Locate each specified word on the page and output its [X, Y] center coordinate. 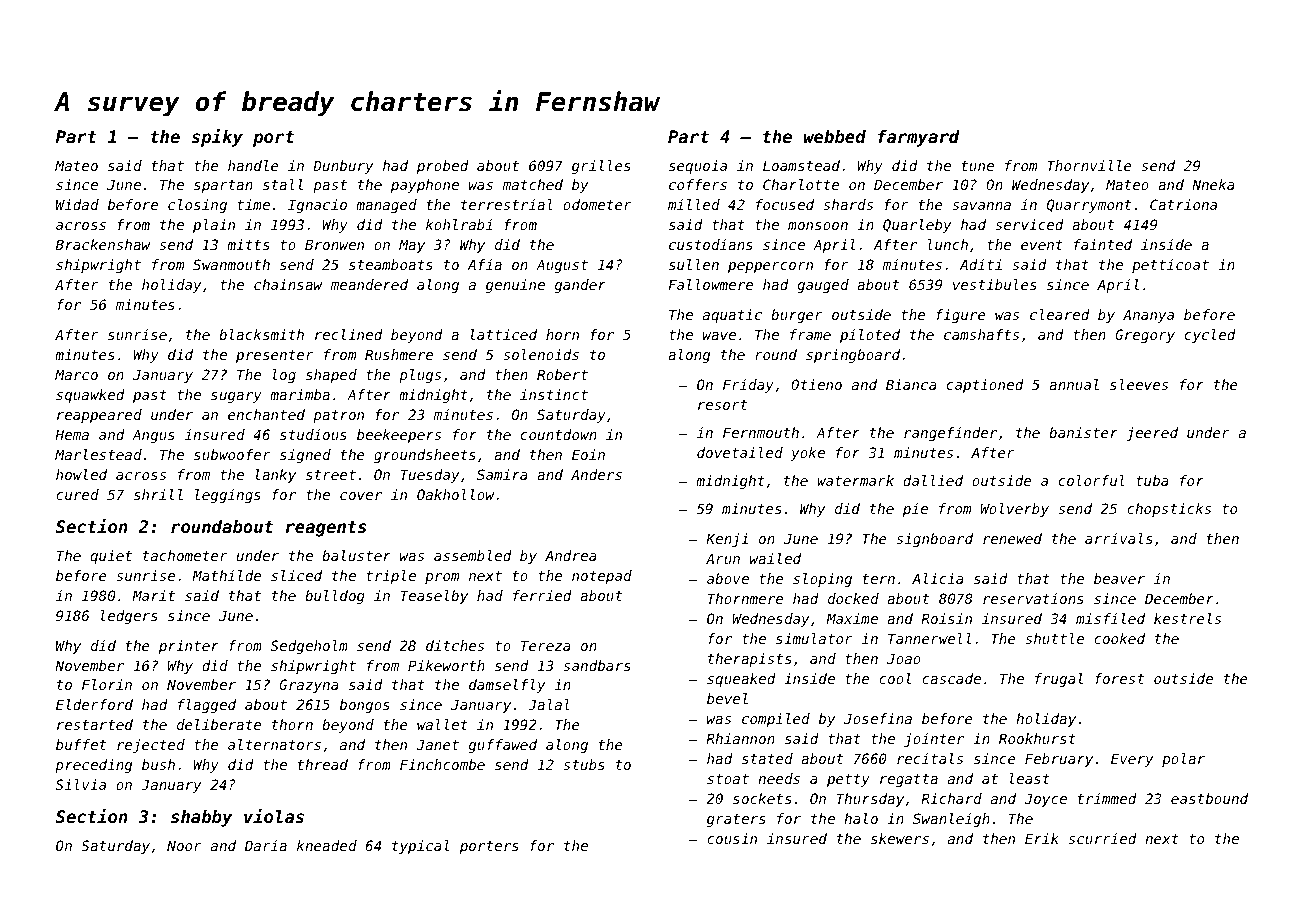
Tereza [546, 645]
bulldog [335, 597]
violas [274, 816]
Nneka [1213, 184]
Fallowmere [710, 284]
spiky [217, 138]
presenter [275, 356]
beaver [1119, 578]
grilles [601, 167]
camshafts [981, 334]
